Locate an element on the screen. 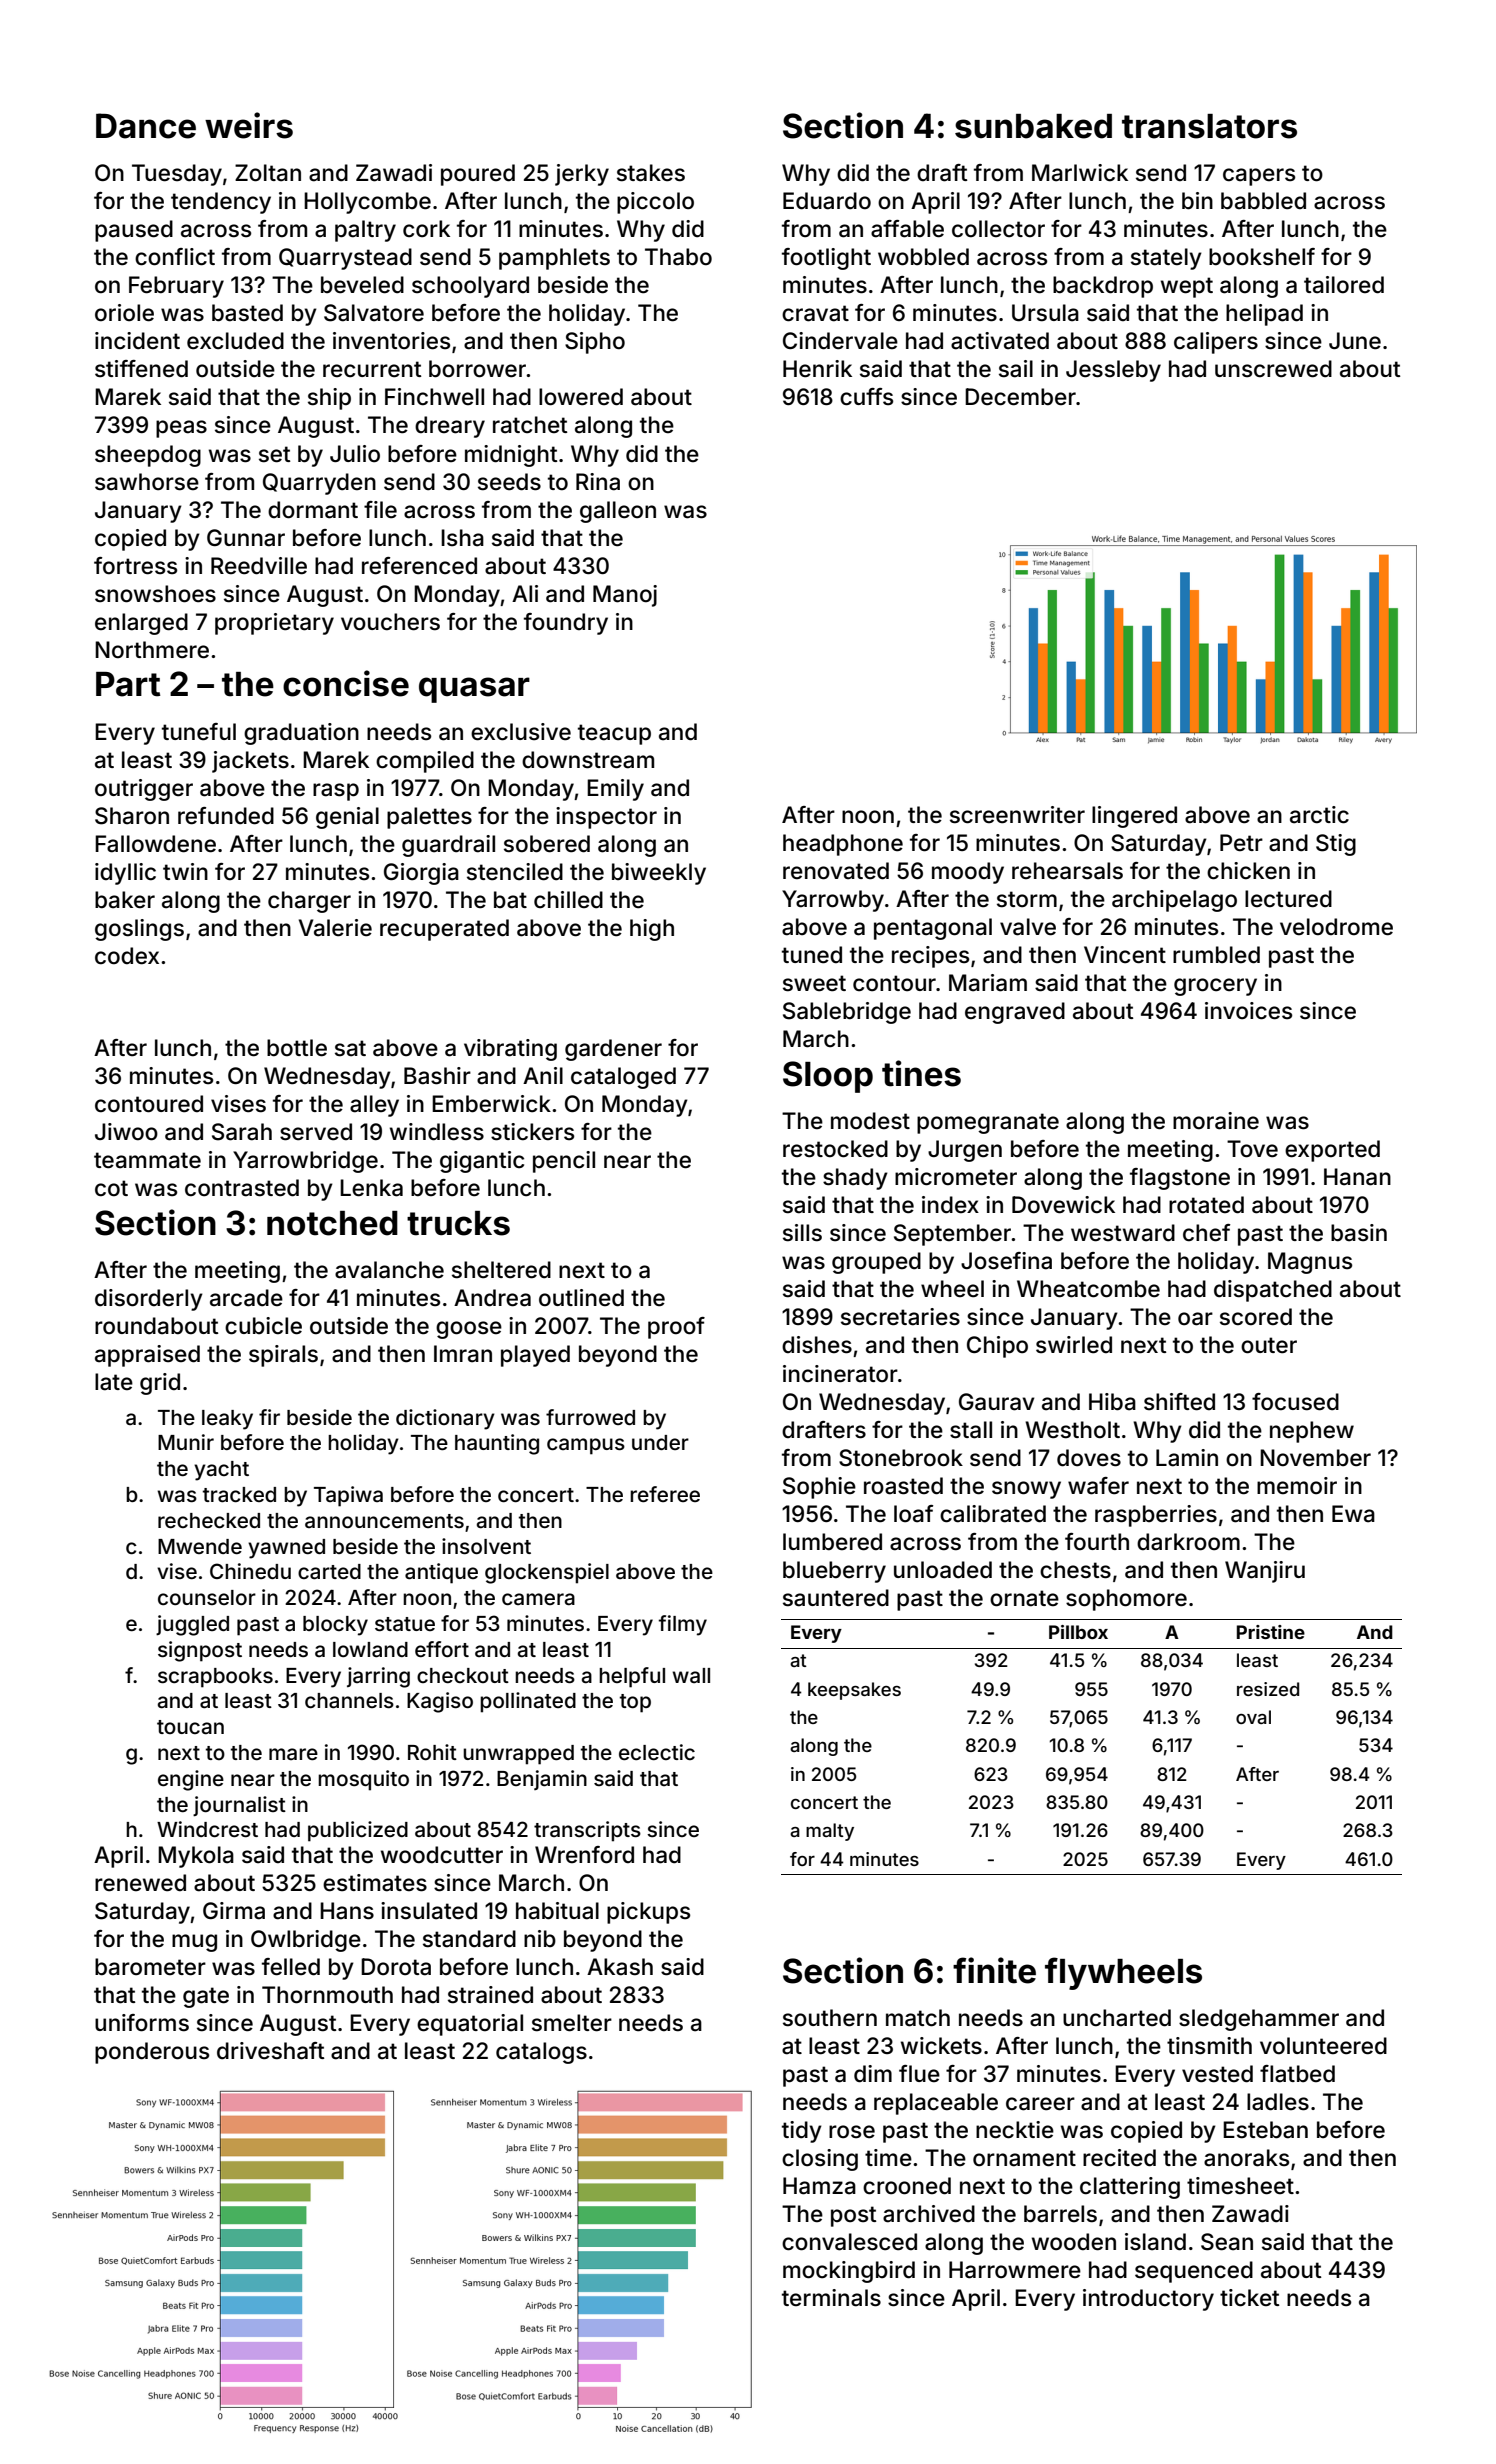  Josefina is located at coordinates (1006, 1261).
